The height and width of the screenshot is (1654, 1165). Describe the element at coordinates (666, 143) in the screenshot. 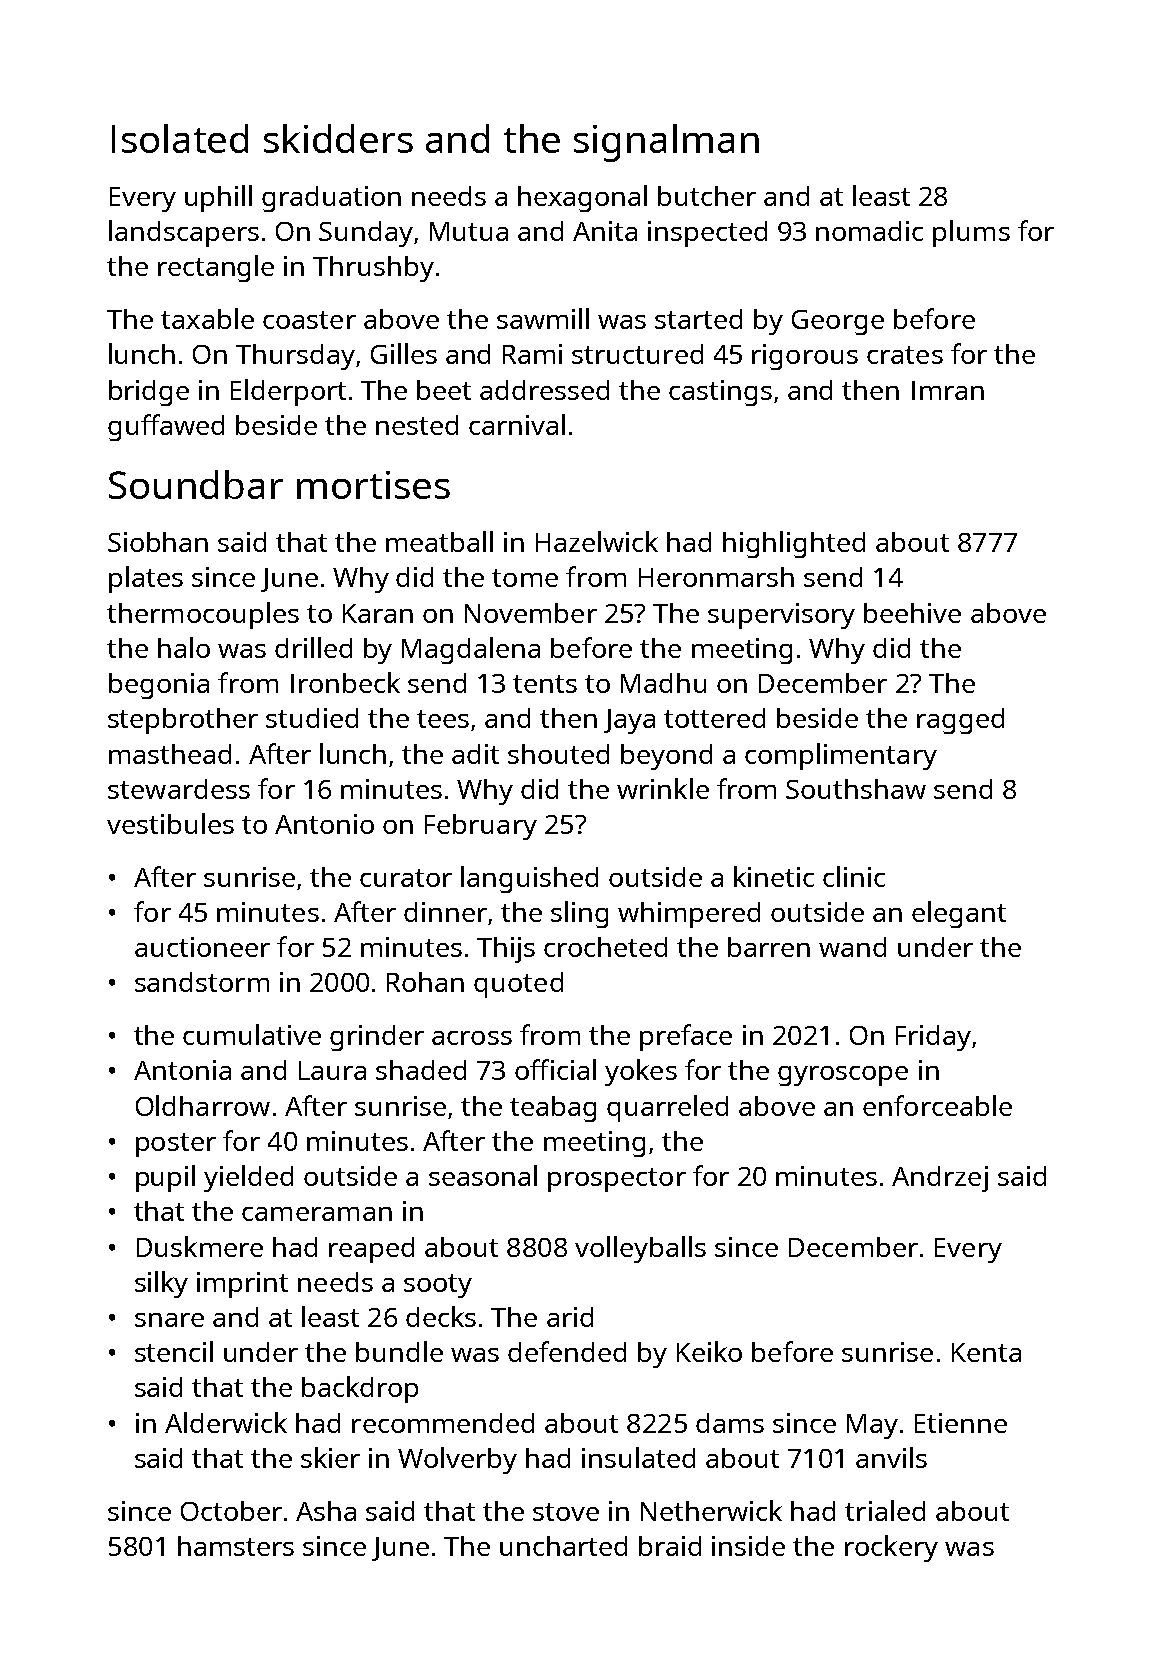

I see `signalman` at that location.
